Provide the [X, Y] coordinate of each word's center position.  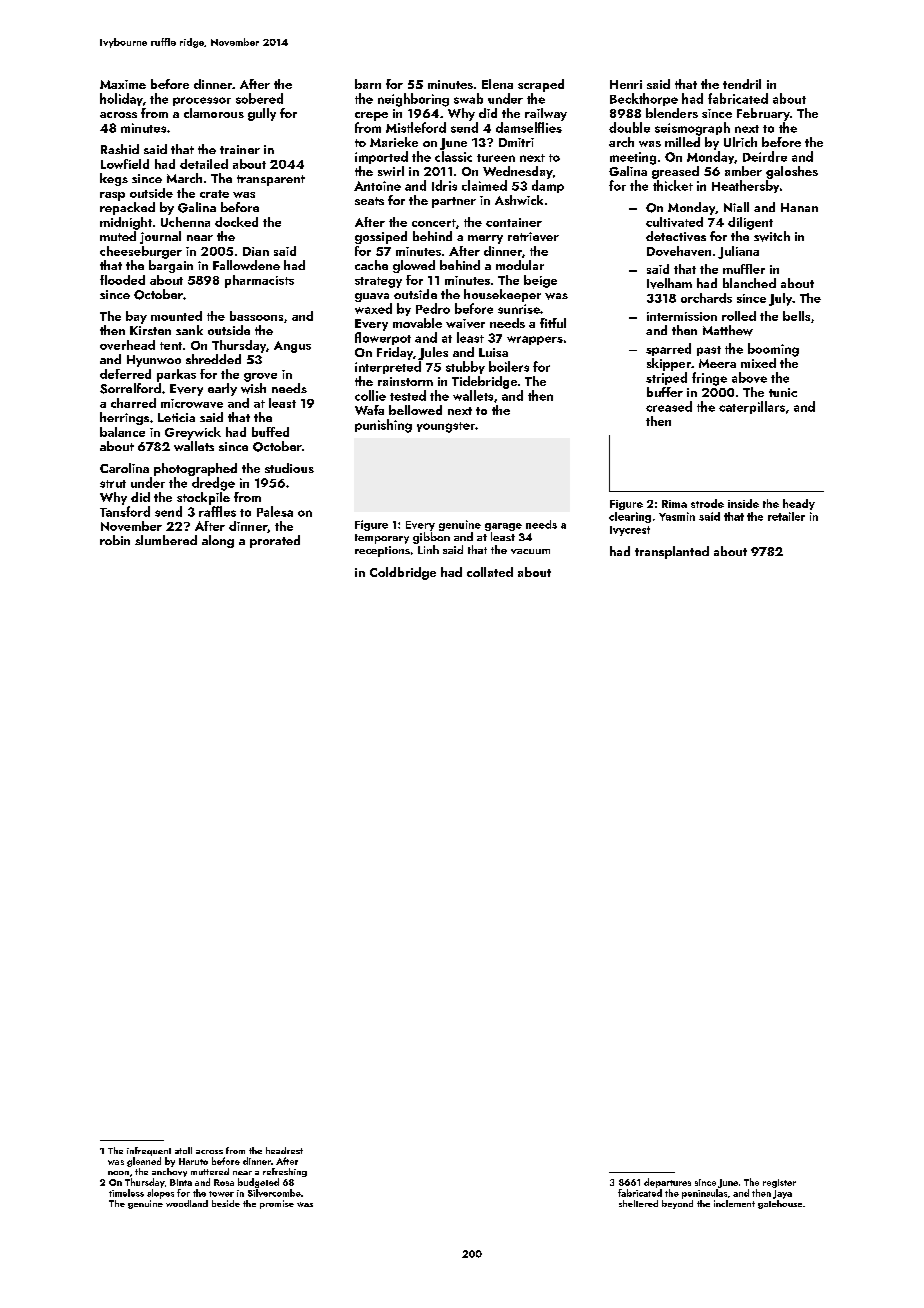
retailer [786, 516]
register [779, 1183]
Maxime [123, 84]
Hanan [799, 207]
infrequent [149, 1151]
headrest [284, 1150]
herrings [124, 418]
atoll [183, 1150]
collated [490, 572]
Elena [497, 84]
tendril [742, 84]
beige [540, 281]
